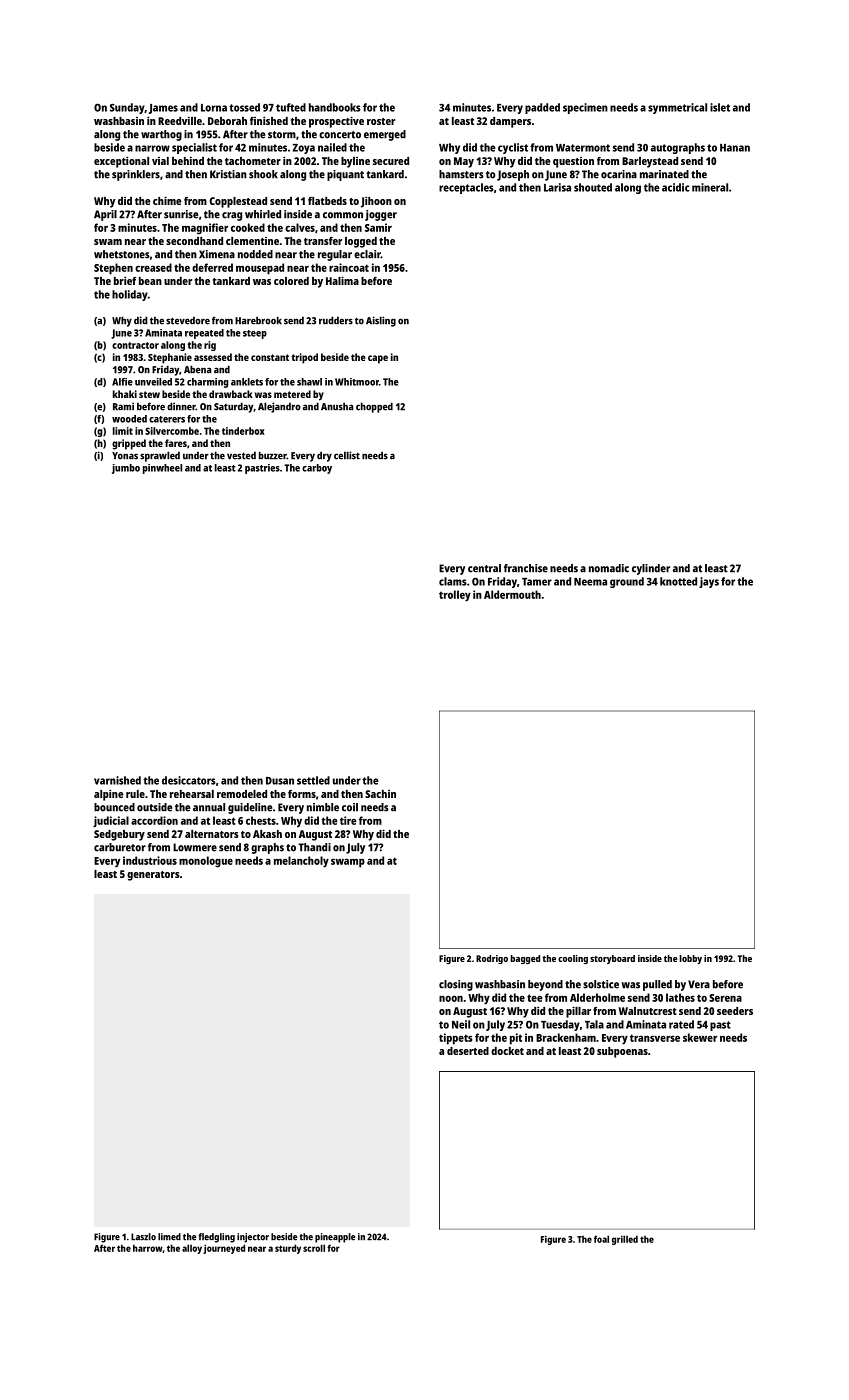 The height and width of the document is (1400, 849). Describe the element at coordinates (625, 1240) in the document. I see `grilled` at that location.
